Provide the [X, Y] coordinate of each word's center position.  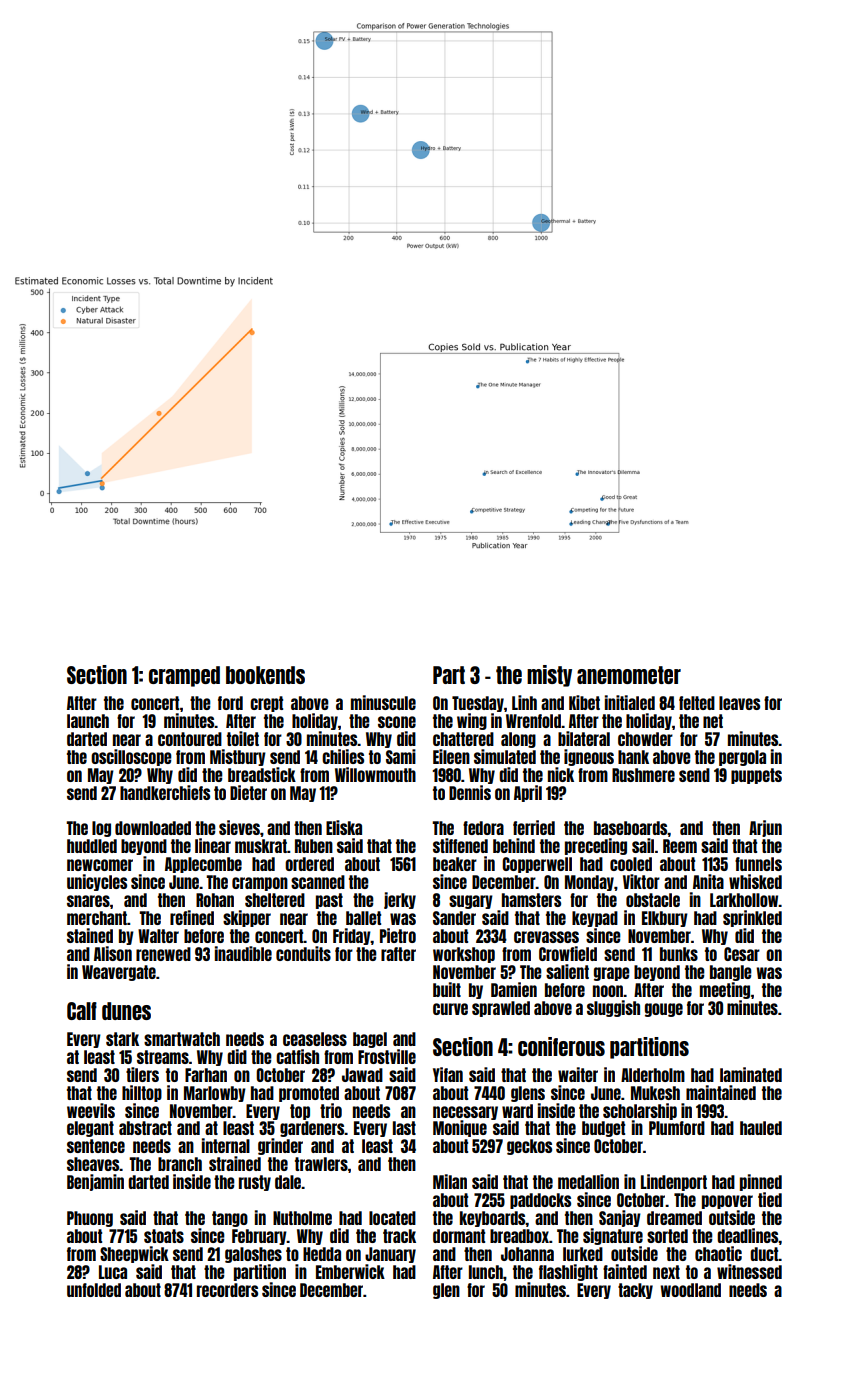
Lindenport [674, 1182]
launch [88, 721]
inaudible [243, 953]
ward [517, 1111]
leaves [739, 703]
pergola [742, 758]
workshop [464, 955]
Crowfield [568, 953]
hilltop [142, 1093]
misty [549, 676]
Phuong [90, 1219]
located [392, 1218]
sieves [239, 827]
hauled [761, 1128]
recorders [227, 1290]
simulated [505, 756]
